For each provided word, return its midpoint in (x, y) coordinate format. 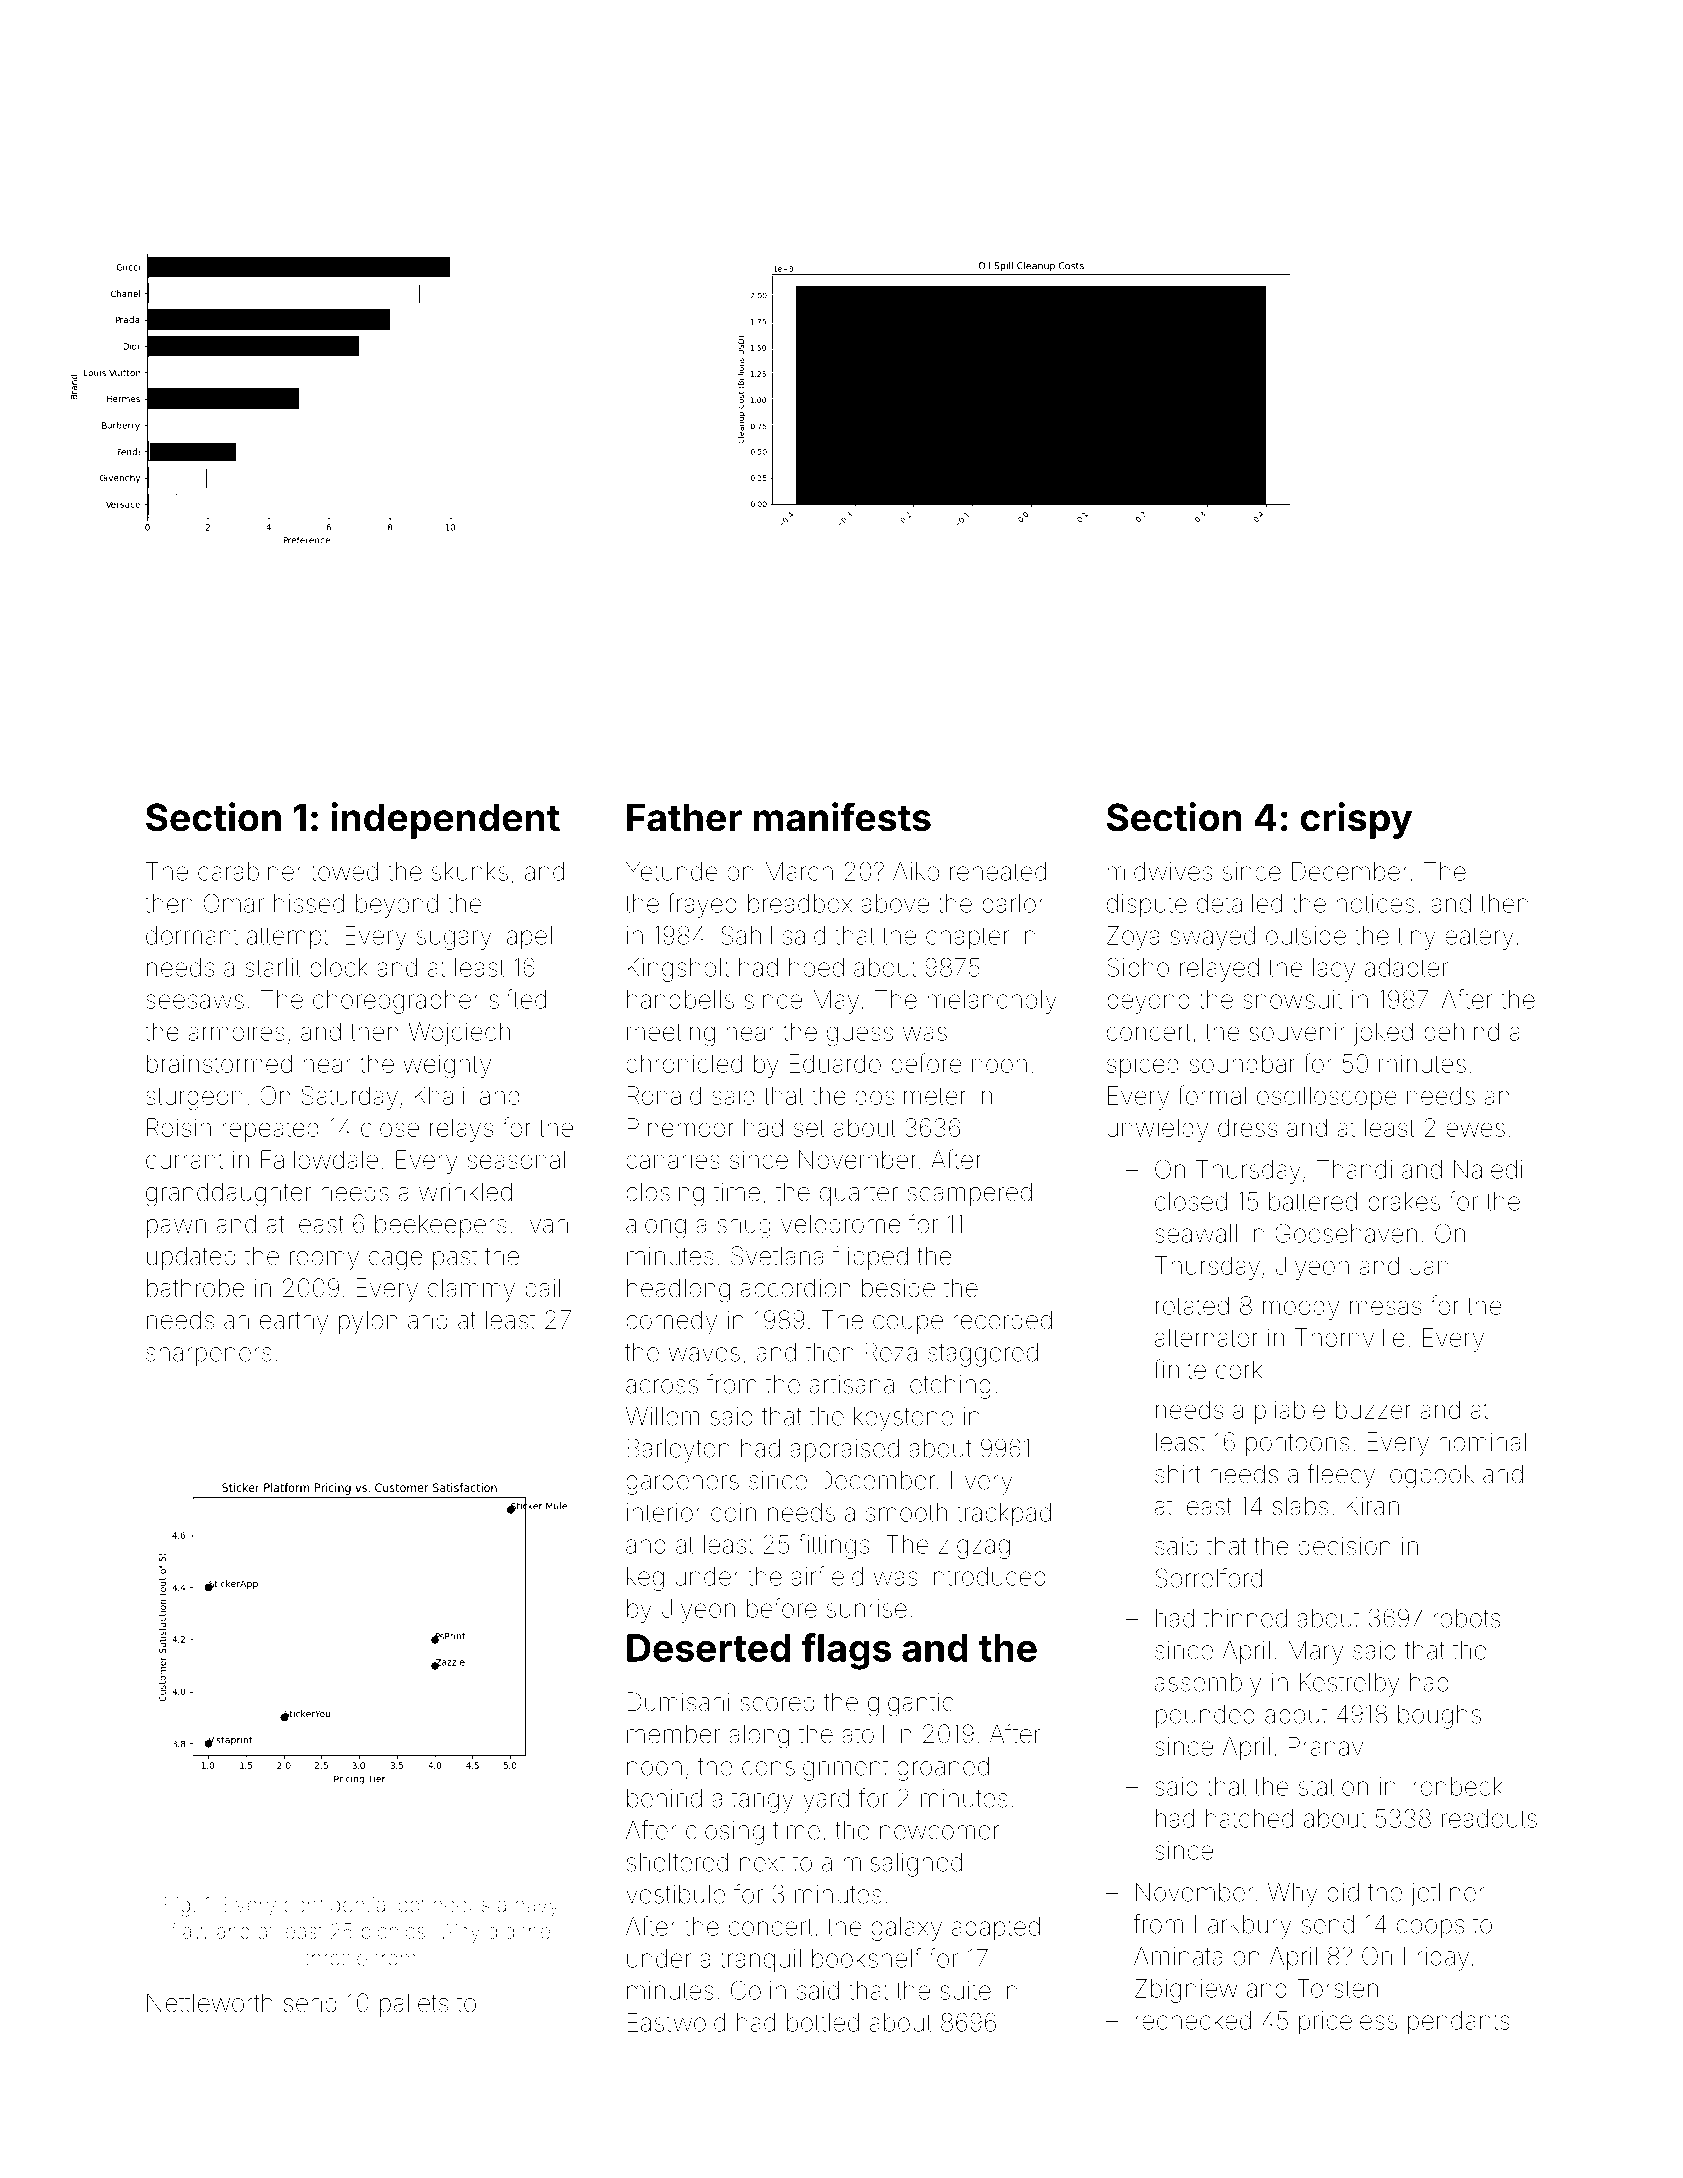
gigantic (910, 1705)
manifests (842, 817)
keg (645, 1579)
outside (1306, 935)
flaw (190, 1930)
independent (445, 820)
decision (1344, 1546)
